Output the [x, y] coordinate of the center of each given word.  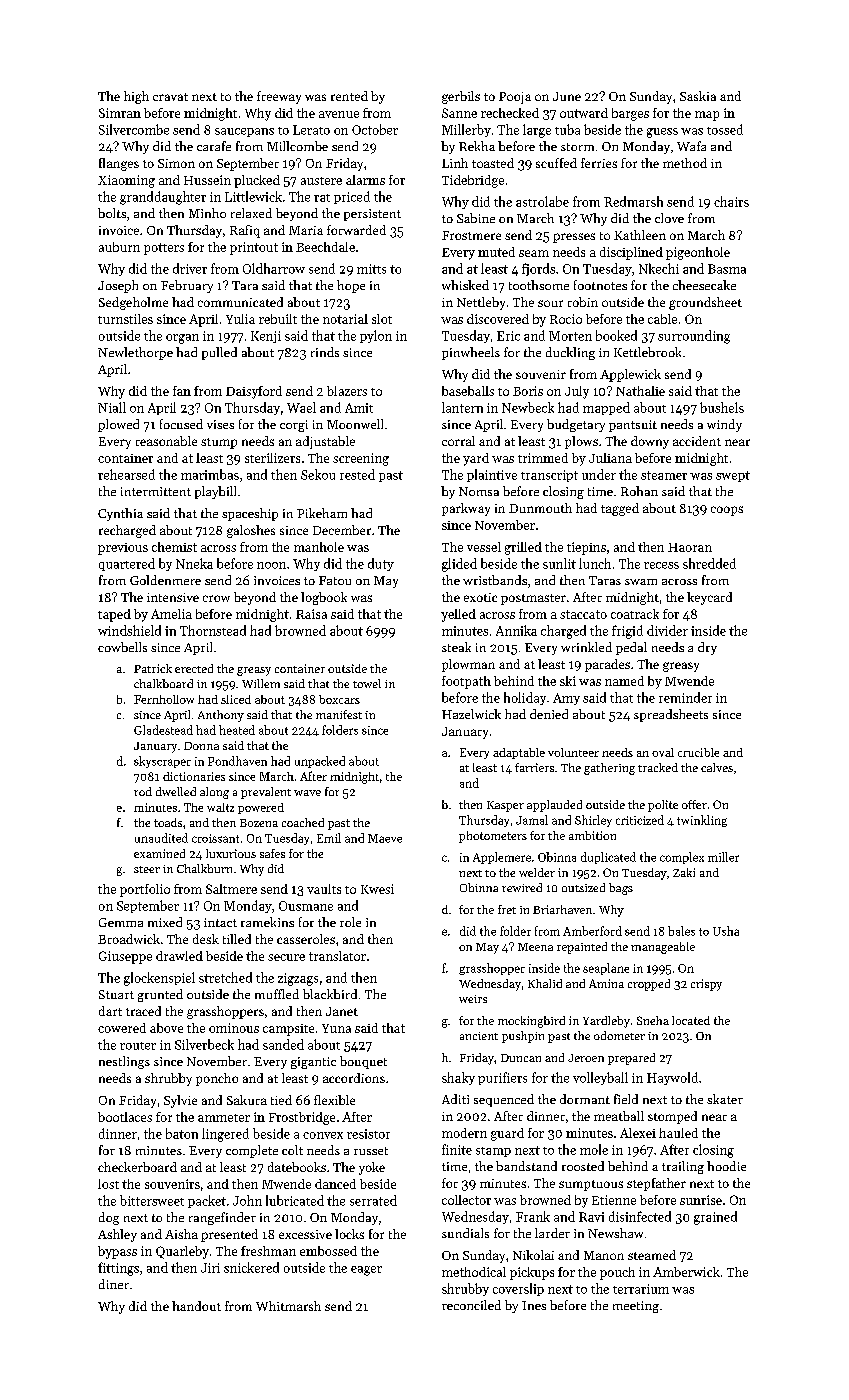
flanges [119, 164]
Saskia [698, 96]
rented [349, 96]
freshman [268, 1251]
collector [466, 1200]
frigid [627, 632]
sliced [236, 699]
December [342, 530]
